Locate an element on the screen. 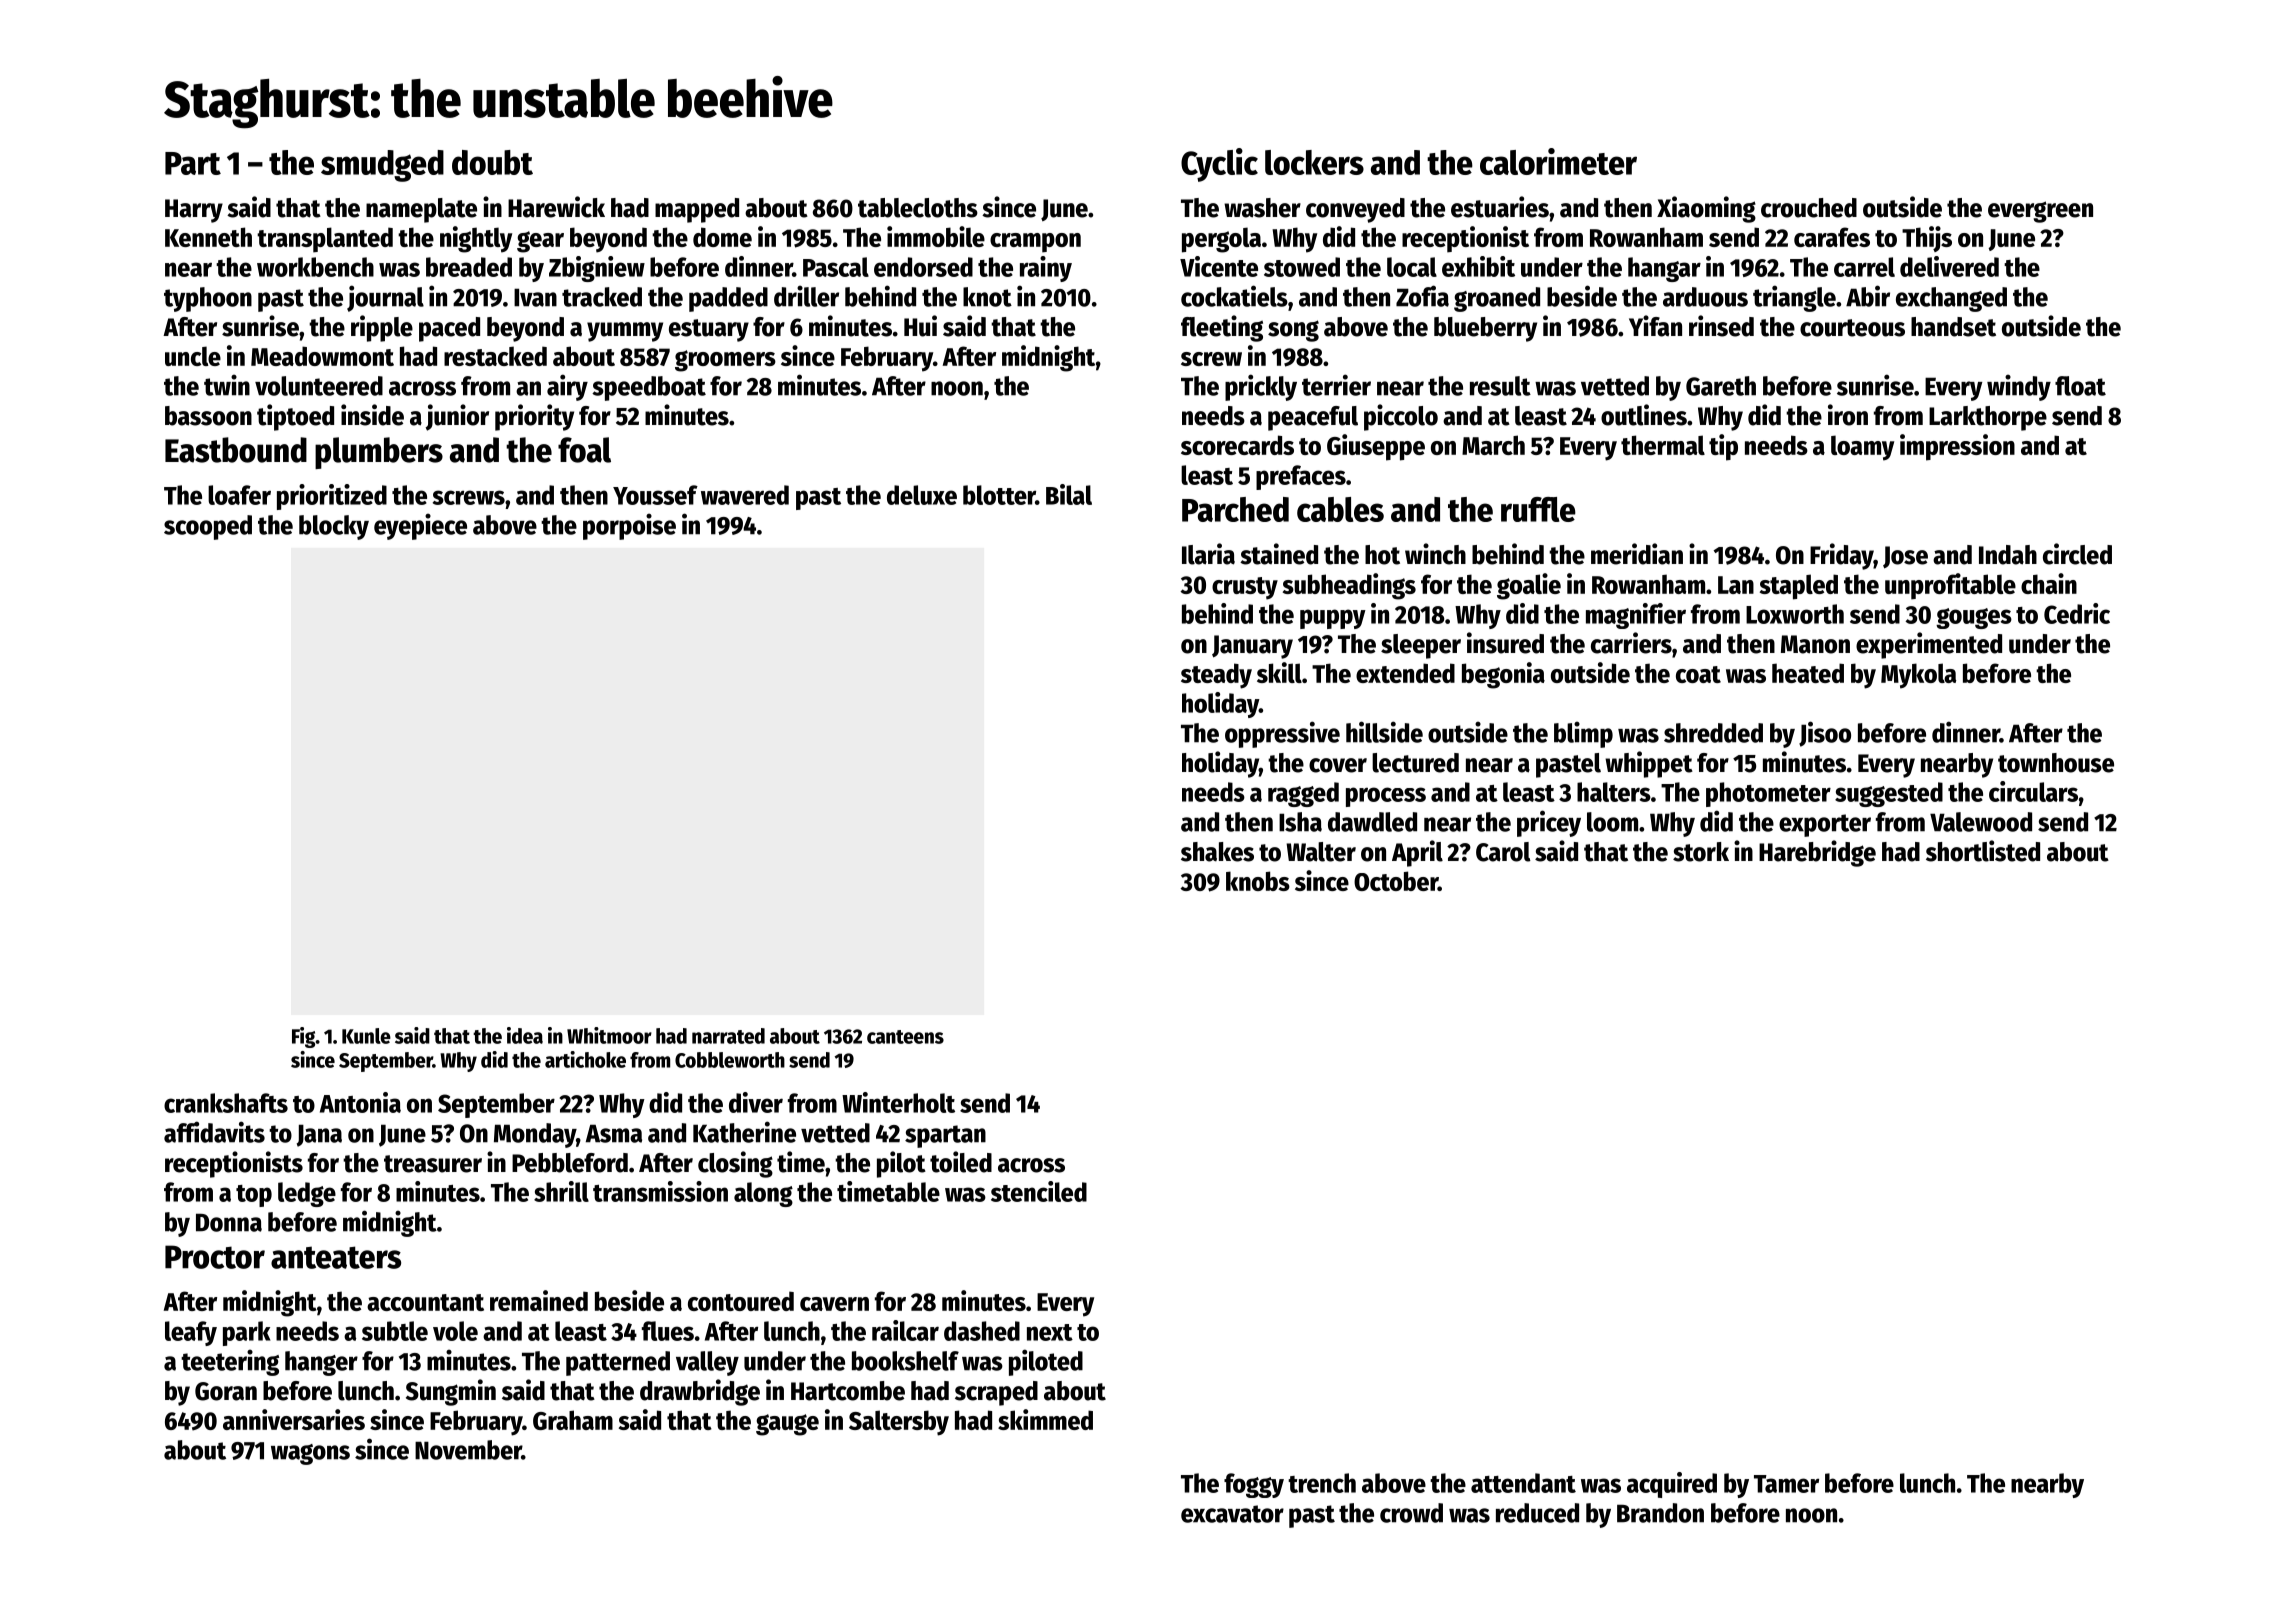  January is located at coordinates (1252, 647).
